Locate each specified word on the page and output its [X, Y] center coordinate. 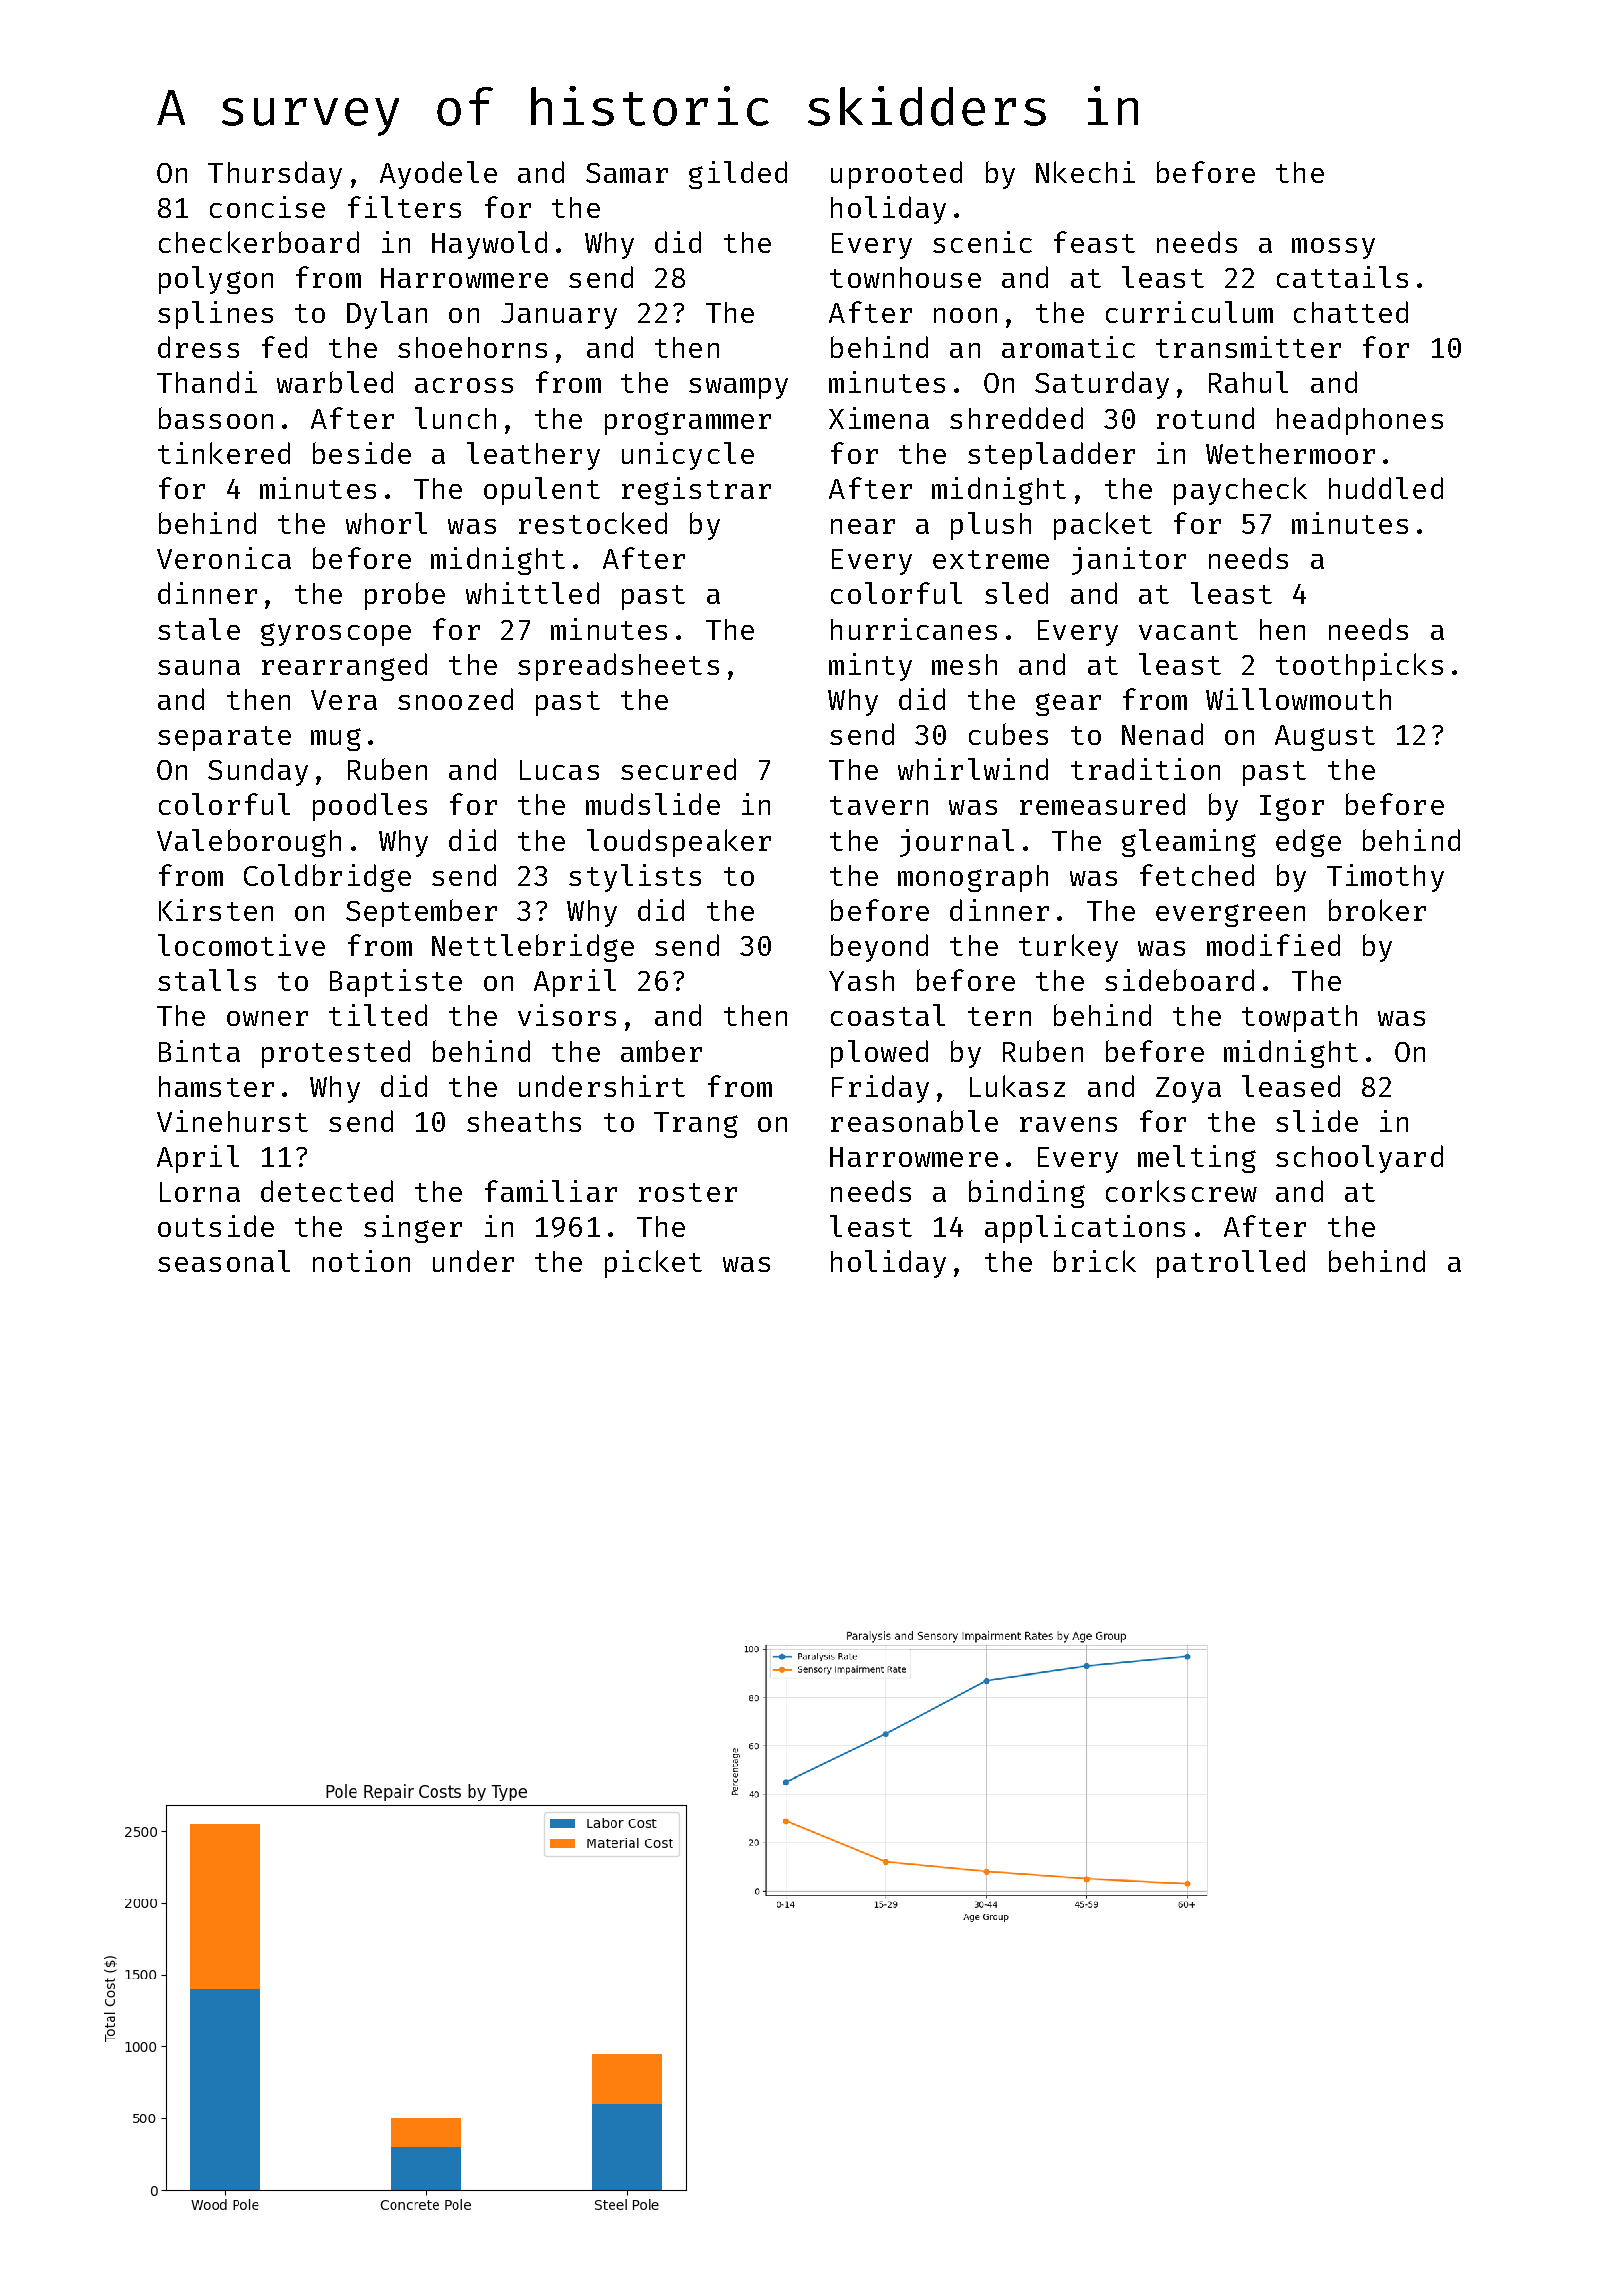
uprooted [896, 175]
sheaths [524, 1121]
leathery [533, 456]
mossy [1333, 248]
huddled [1386, 488]
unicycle [688, 456]
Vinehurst [232, 1121]
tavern [879, 805]
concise [267, 207]
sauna [199, 667]
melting [1197, 1159]
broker [1377, 910]
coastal [888, 1015]
